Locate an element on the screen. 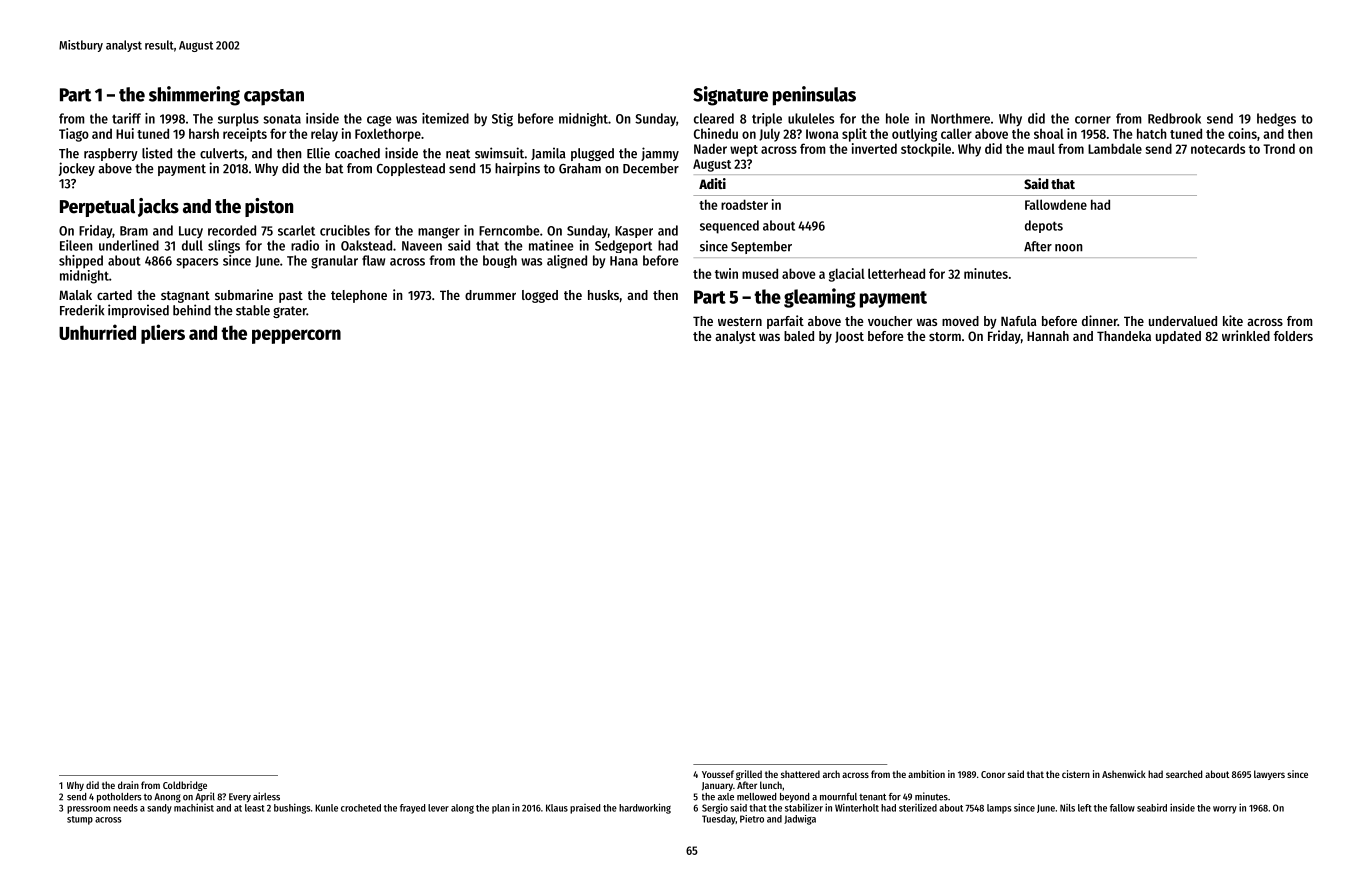 The height and width of the screenshot is (887, 1372). Northmere is located at coordinates (960, 118).
